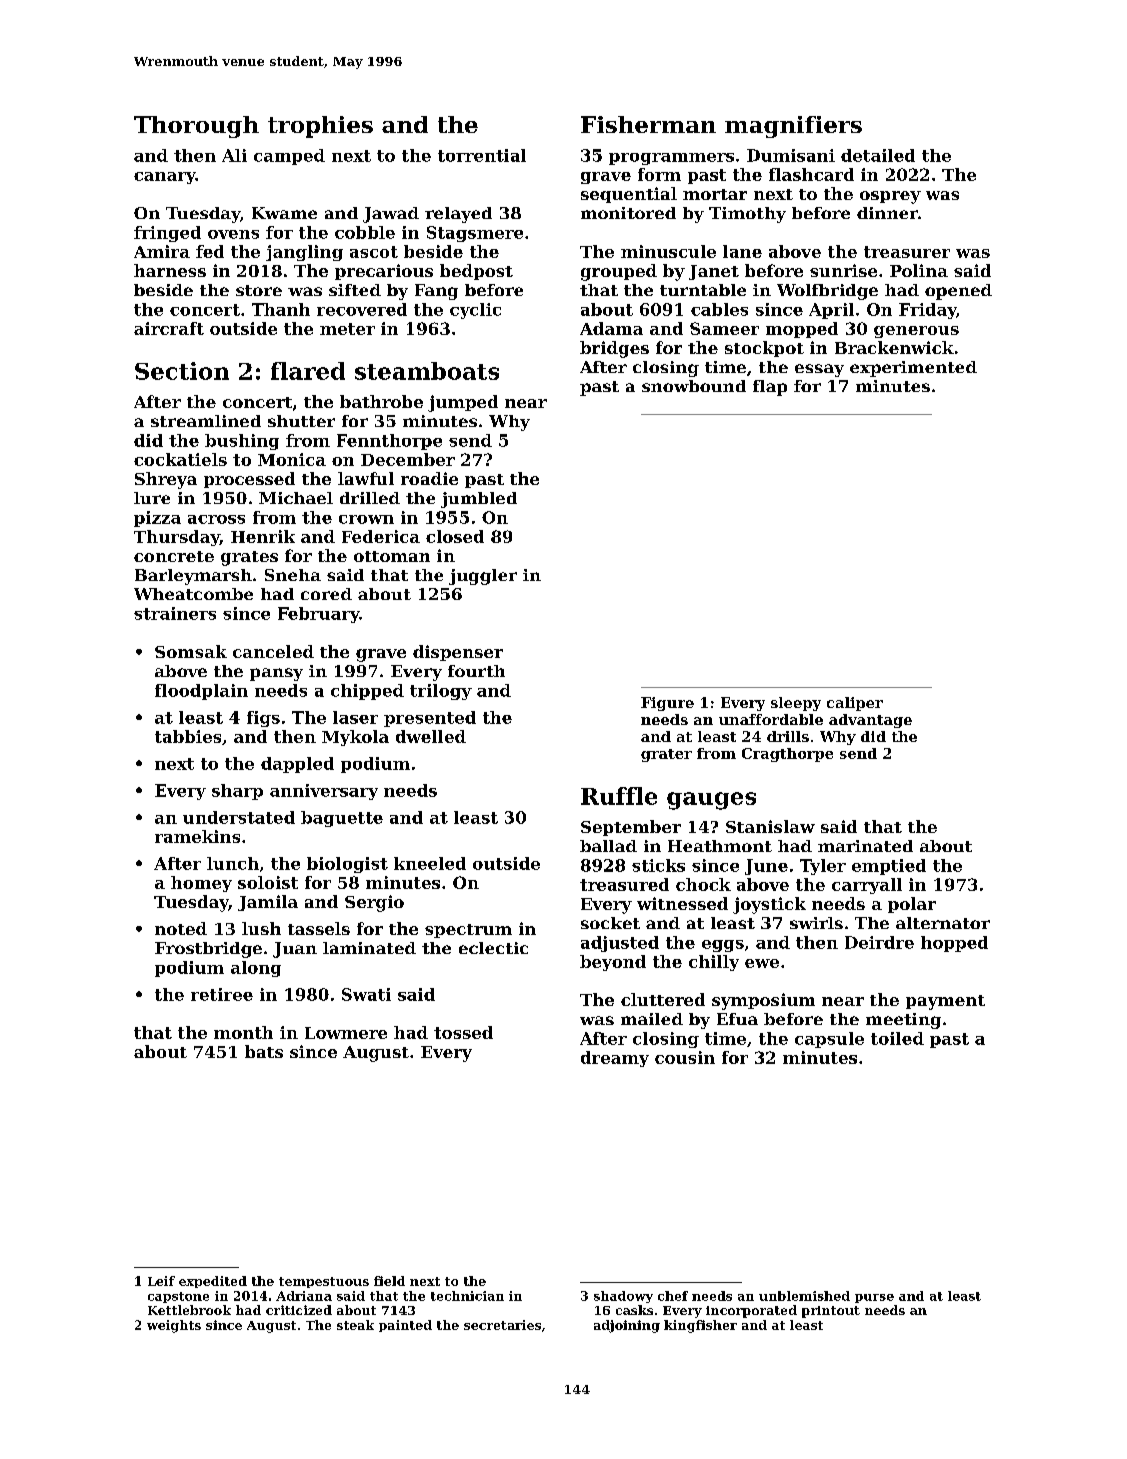 The width and height of the screenshot is (1127, 1459). Describe the element at coordinates (793, 127) in the screenshot. I see `magnifiers` at that location.
